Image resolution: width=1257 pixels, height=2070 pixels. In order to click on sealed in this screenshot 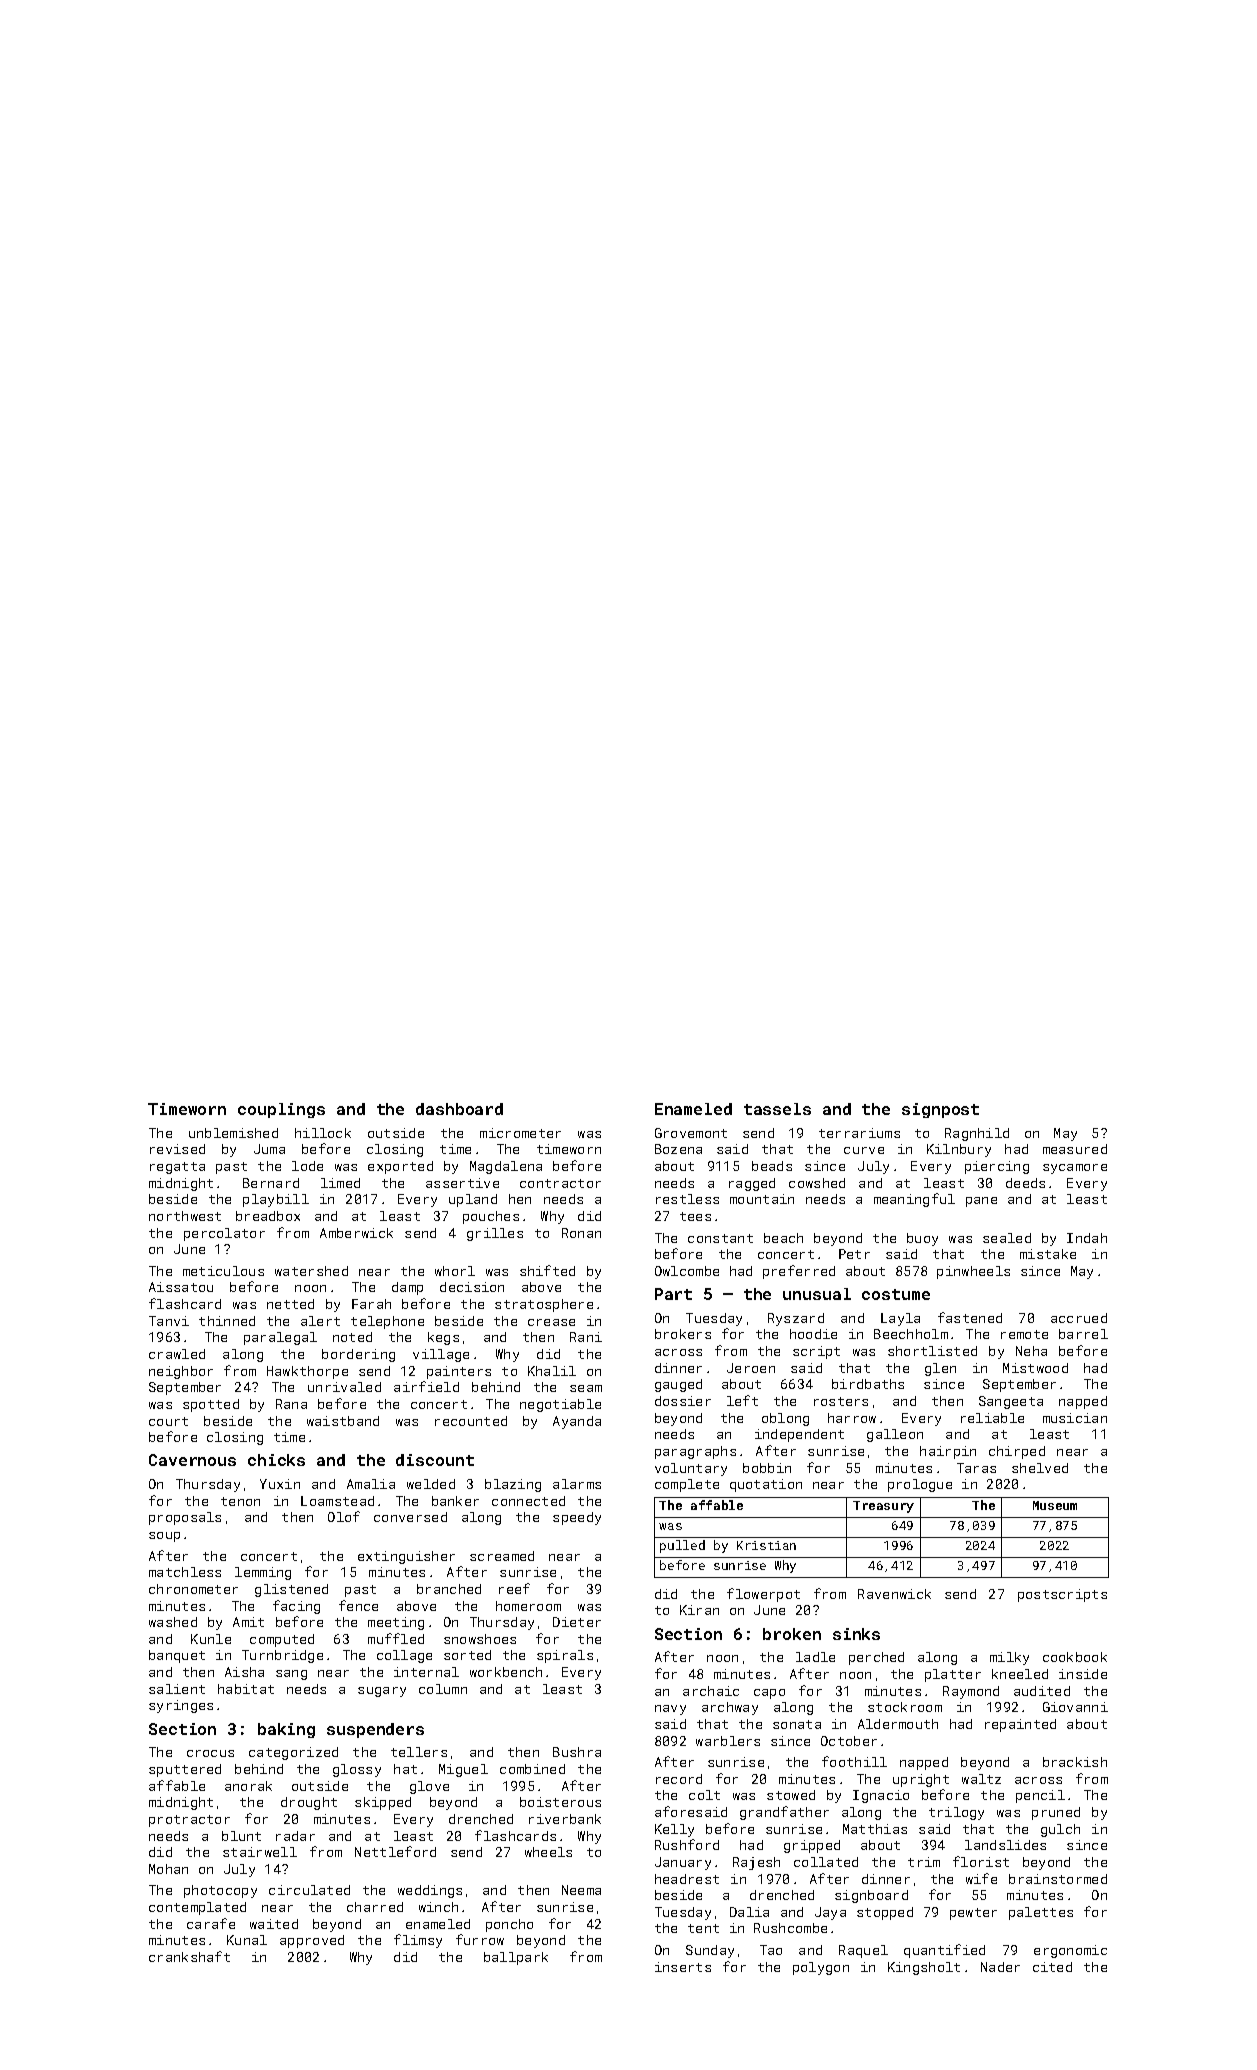, I will do `click(1007, 1238)`.
